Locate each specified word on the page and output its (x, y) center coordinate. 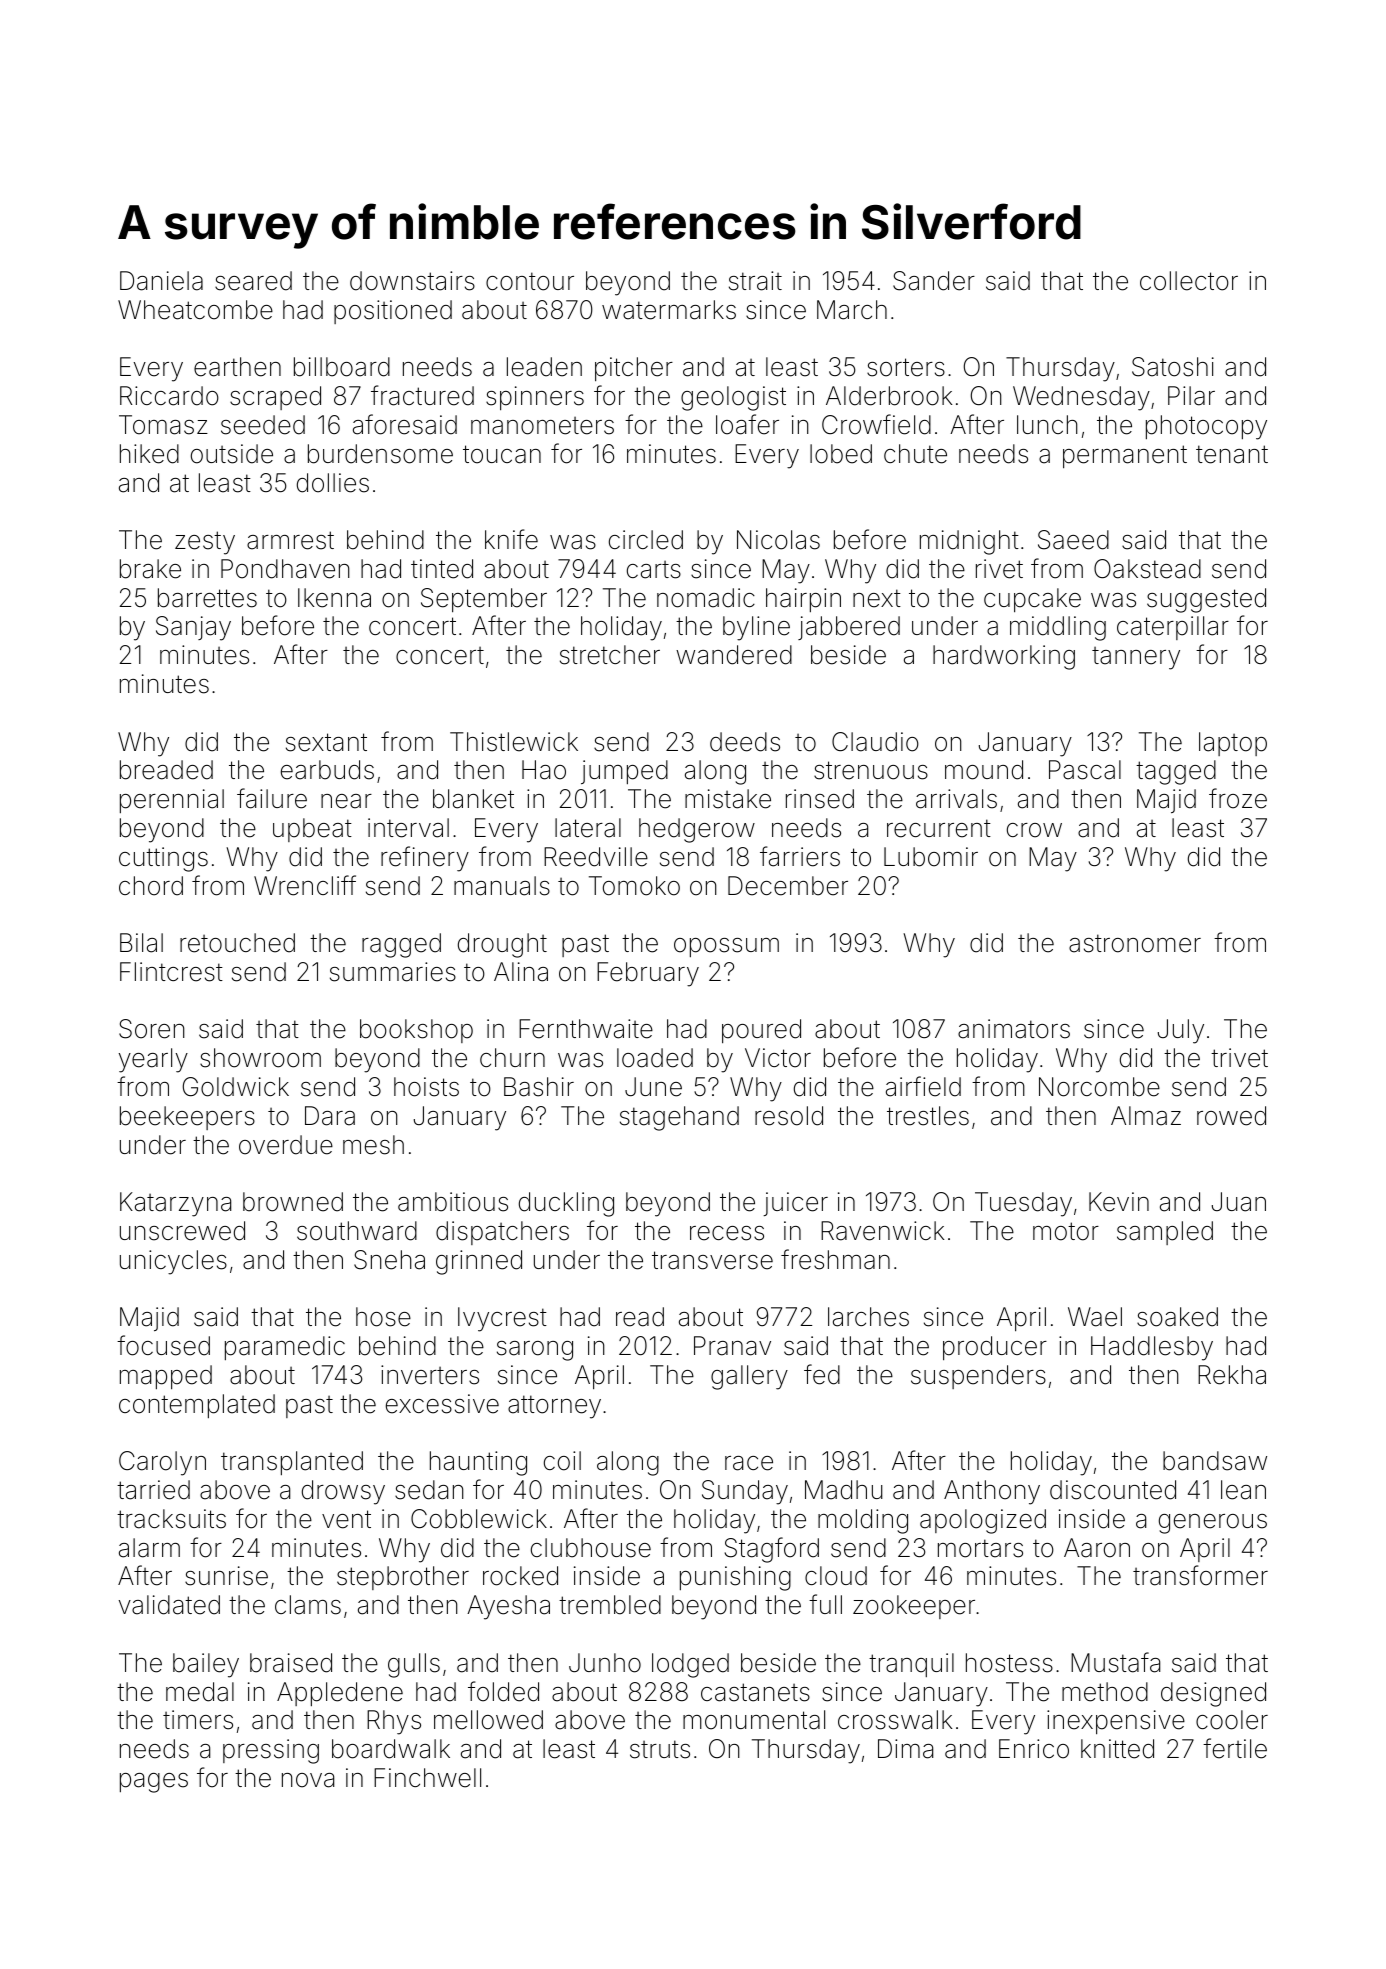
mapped (166, 1377)
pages (154, 1783)
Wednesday (1081, 398)
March (852, 310)
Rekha (1232, 1375)
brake (150, 569)
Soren (152, 1029)
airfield (923, 1086)
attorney (554, 1407)
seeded (263, 425)
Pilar (1191, 396)
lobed (841, 454)
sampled (1165, 1233)
